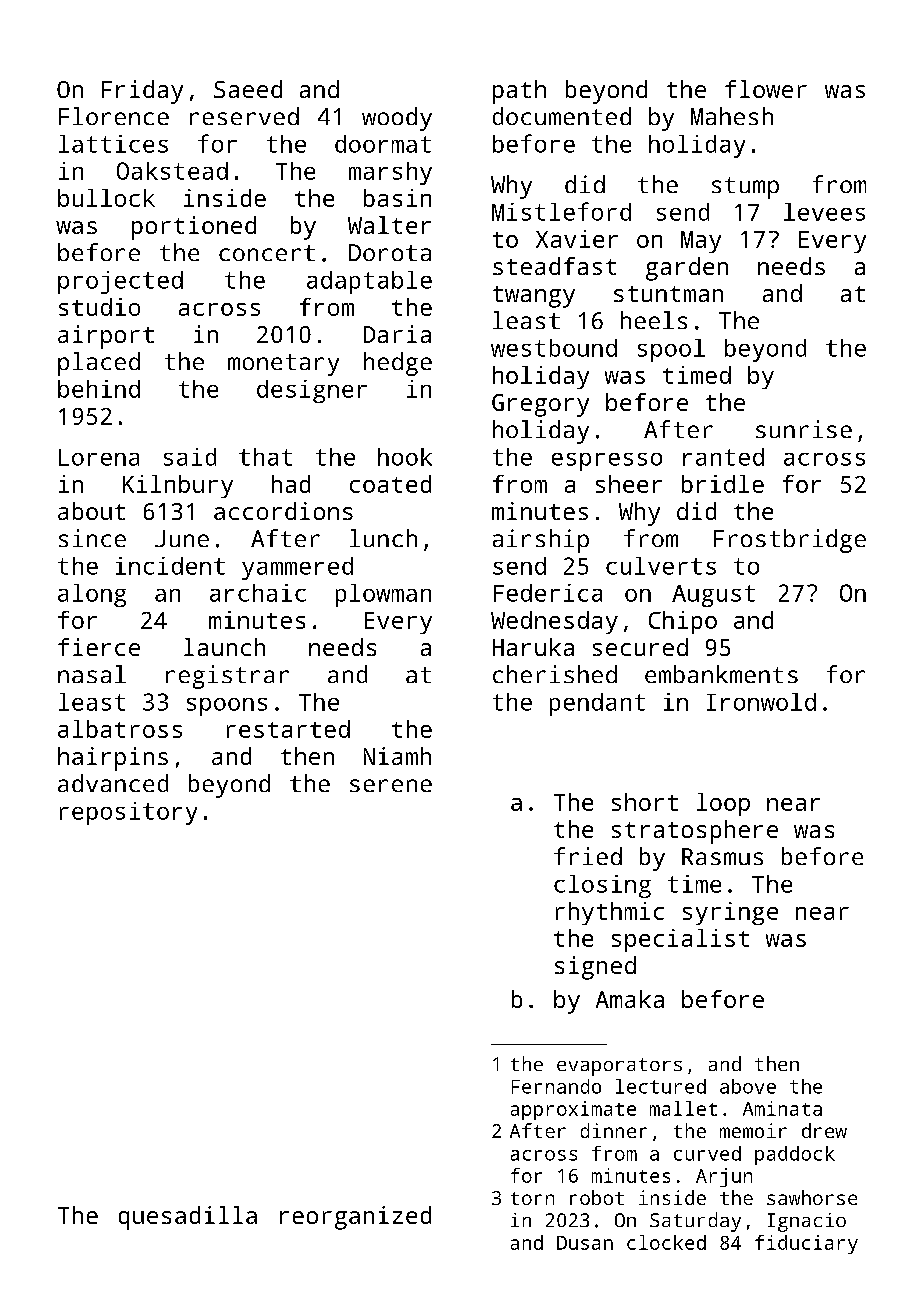  I want to click on quesadilla, so click(188, 1218).
